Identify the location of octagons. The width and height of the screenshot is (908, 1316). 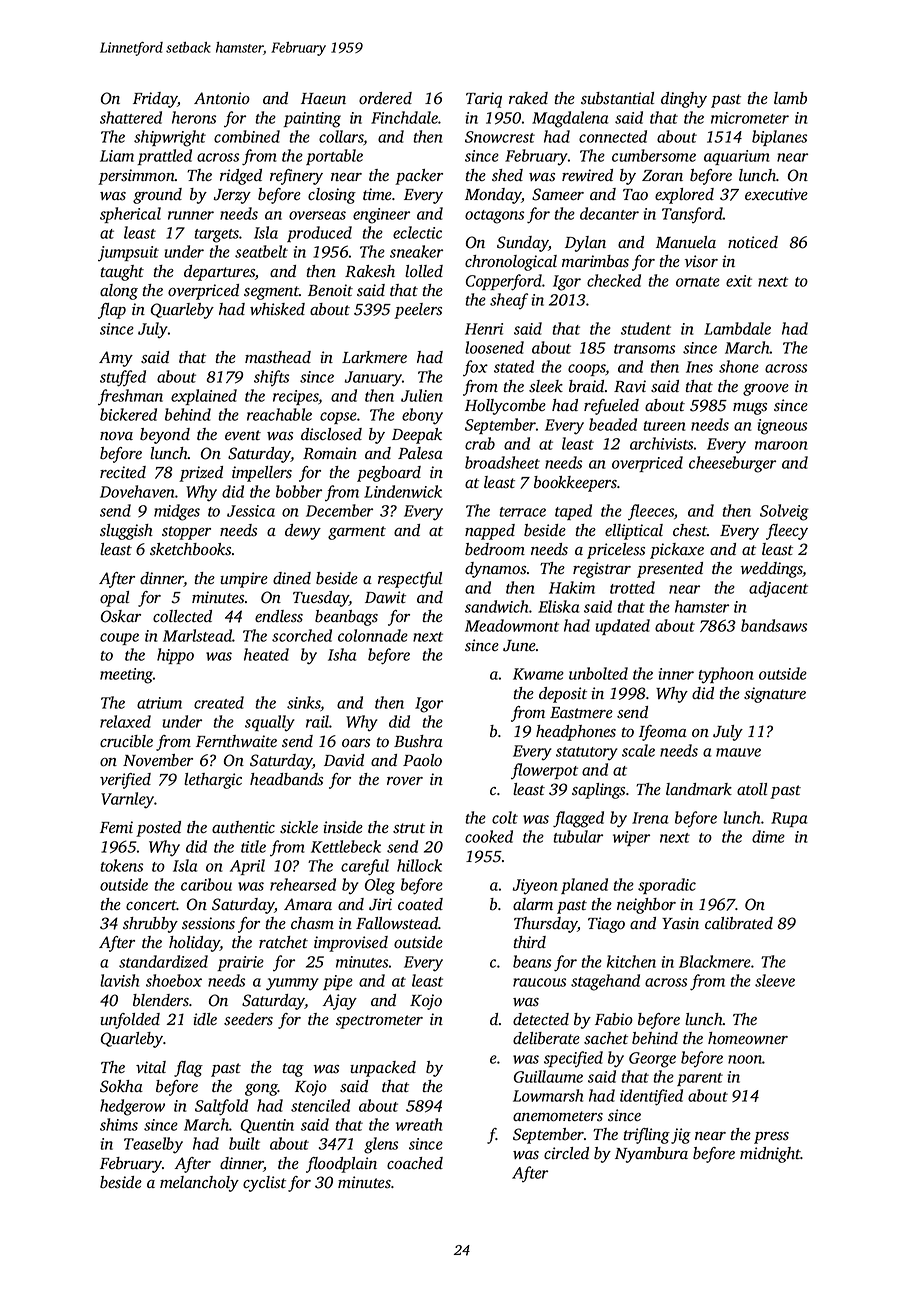
(494, 217).
